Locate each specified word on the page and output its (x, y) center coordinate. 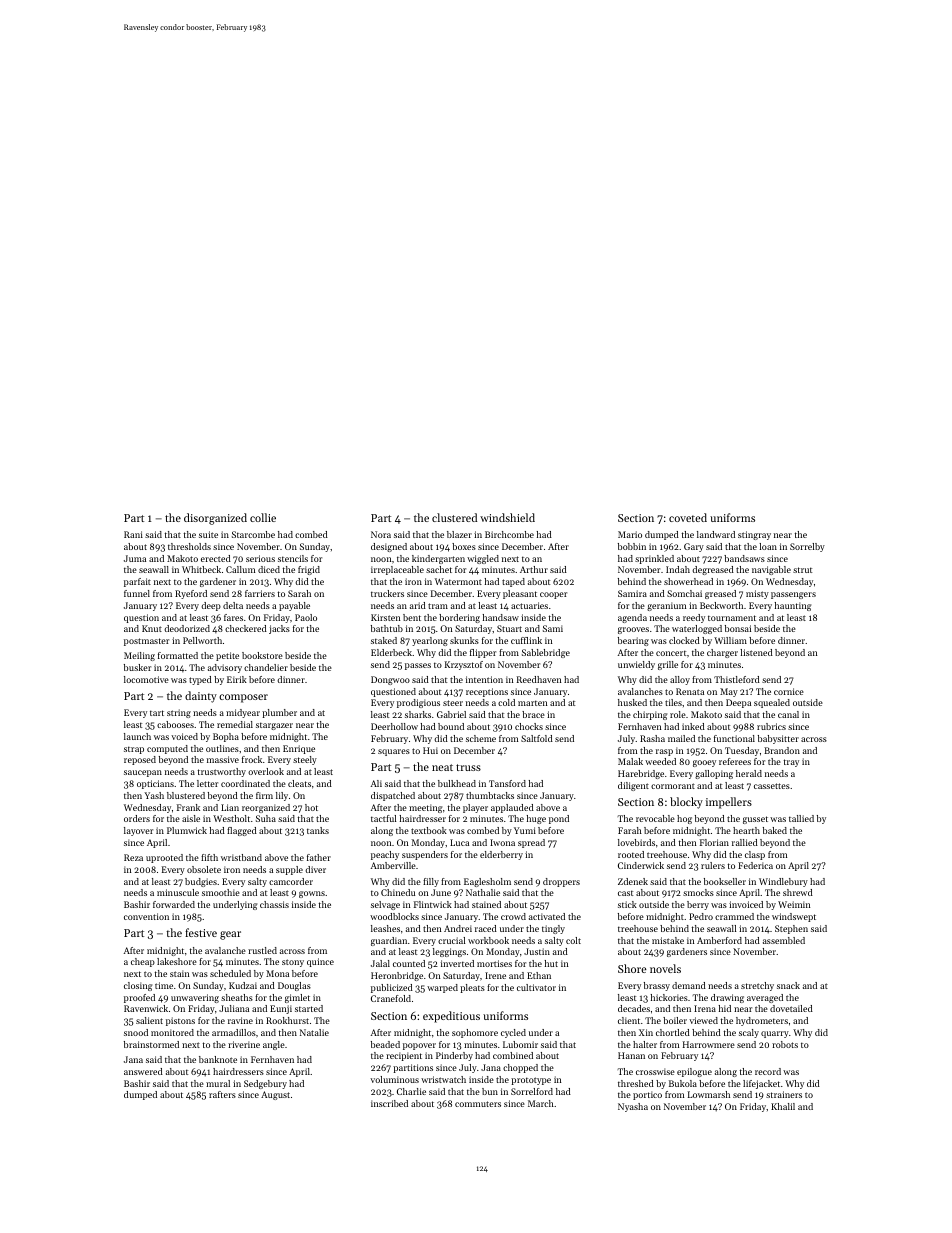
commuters (478, 1104)
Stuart (509, 628)
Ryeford (191, 594)
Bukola (683, 1083)
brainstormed (151, 1044)
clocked (684, 640)
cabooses (175, 724)
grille (668, 665)
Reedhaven (539, 679)
